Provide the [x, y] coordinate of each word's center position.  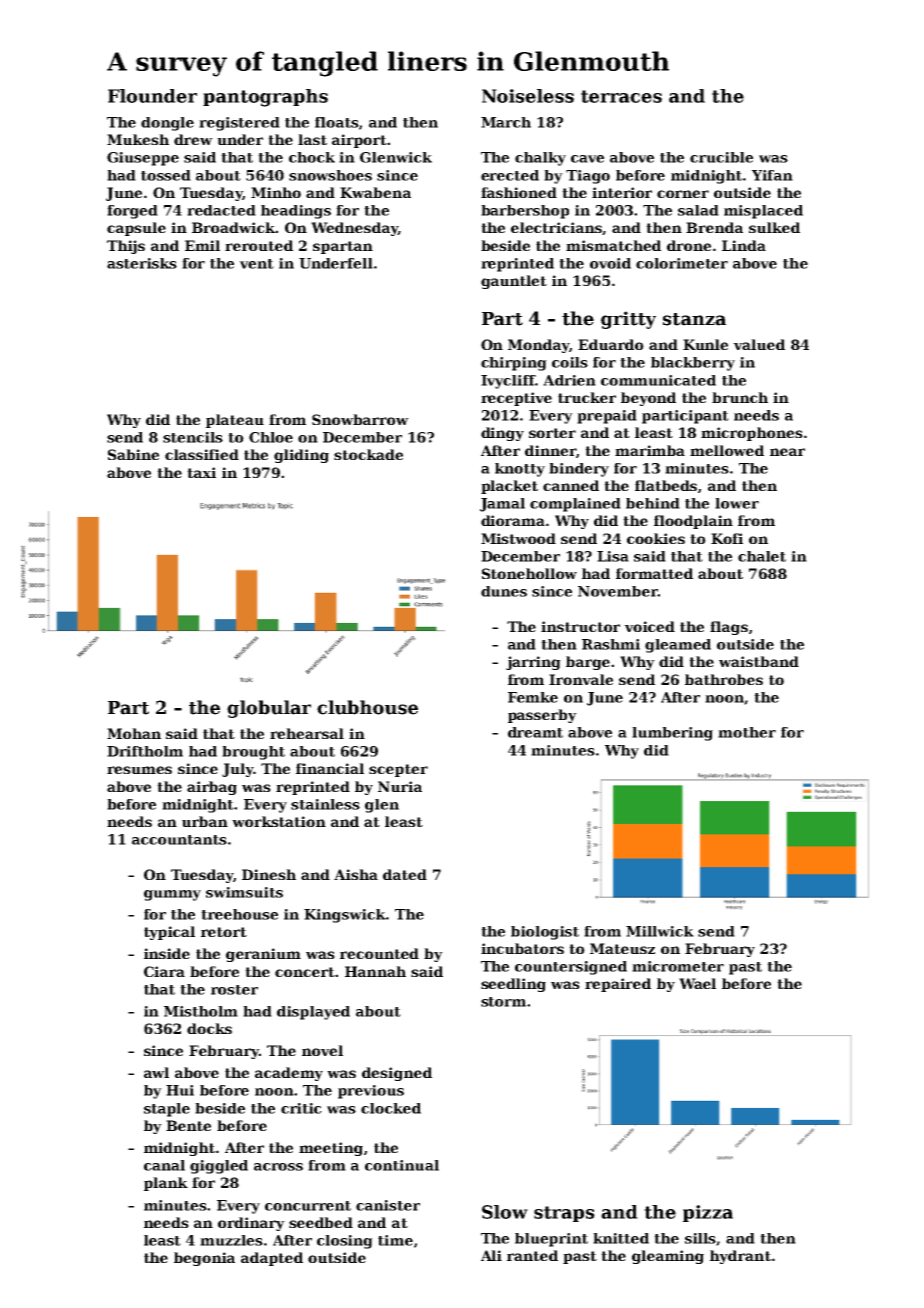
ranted [532, 1255]
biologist [545, 933]
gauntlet [514, 282]
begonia [204, 1259]
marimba [650, 450]
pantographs [265, 98]
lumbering [672, 734]
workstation [279, 821]
